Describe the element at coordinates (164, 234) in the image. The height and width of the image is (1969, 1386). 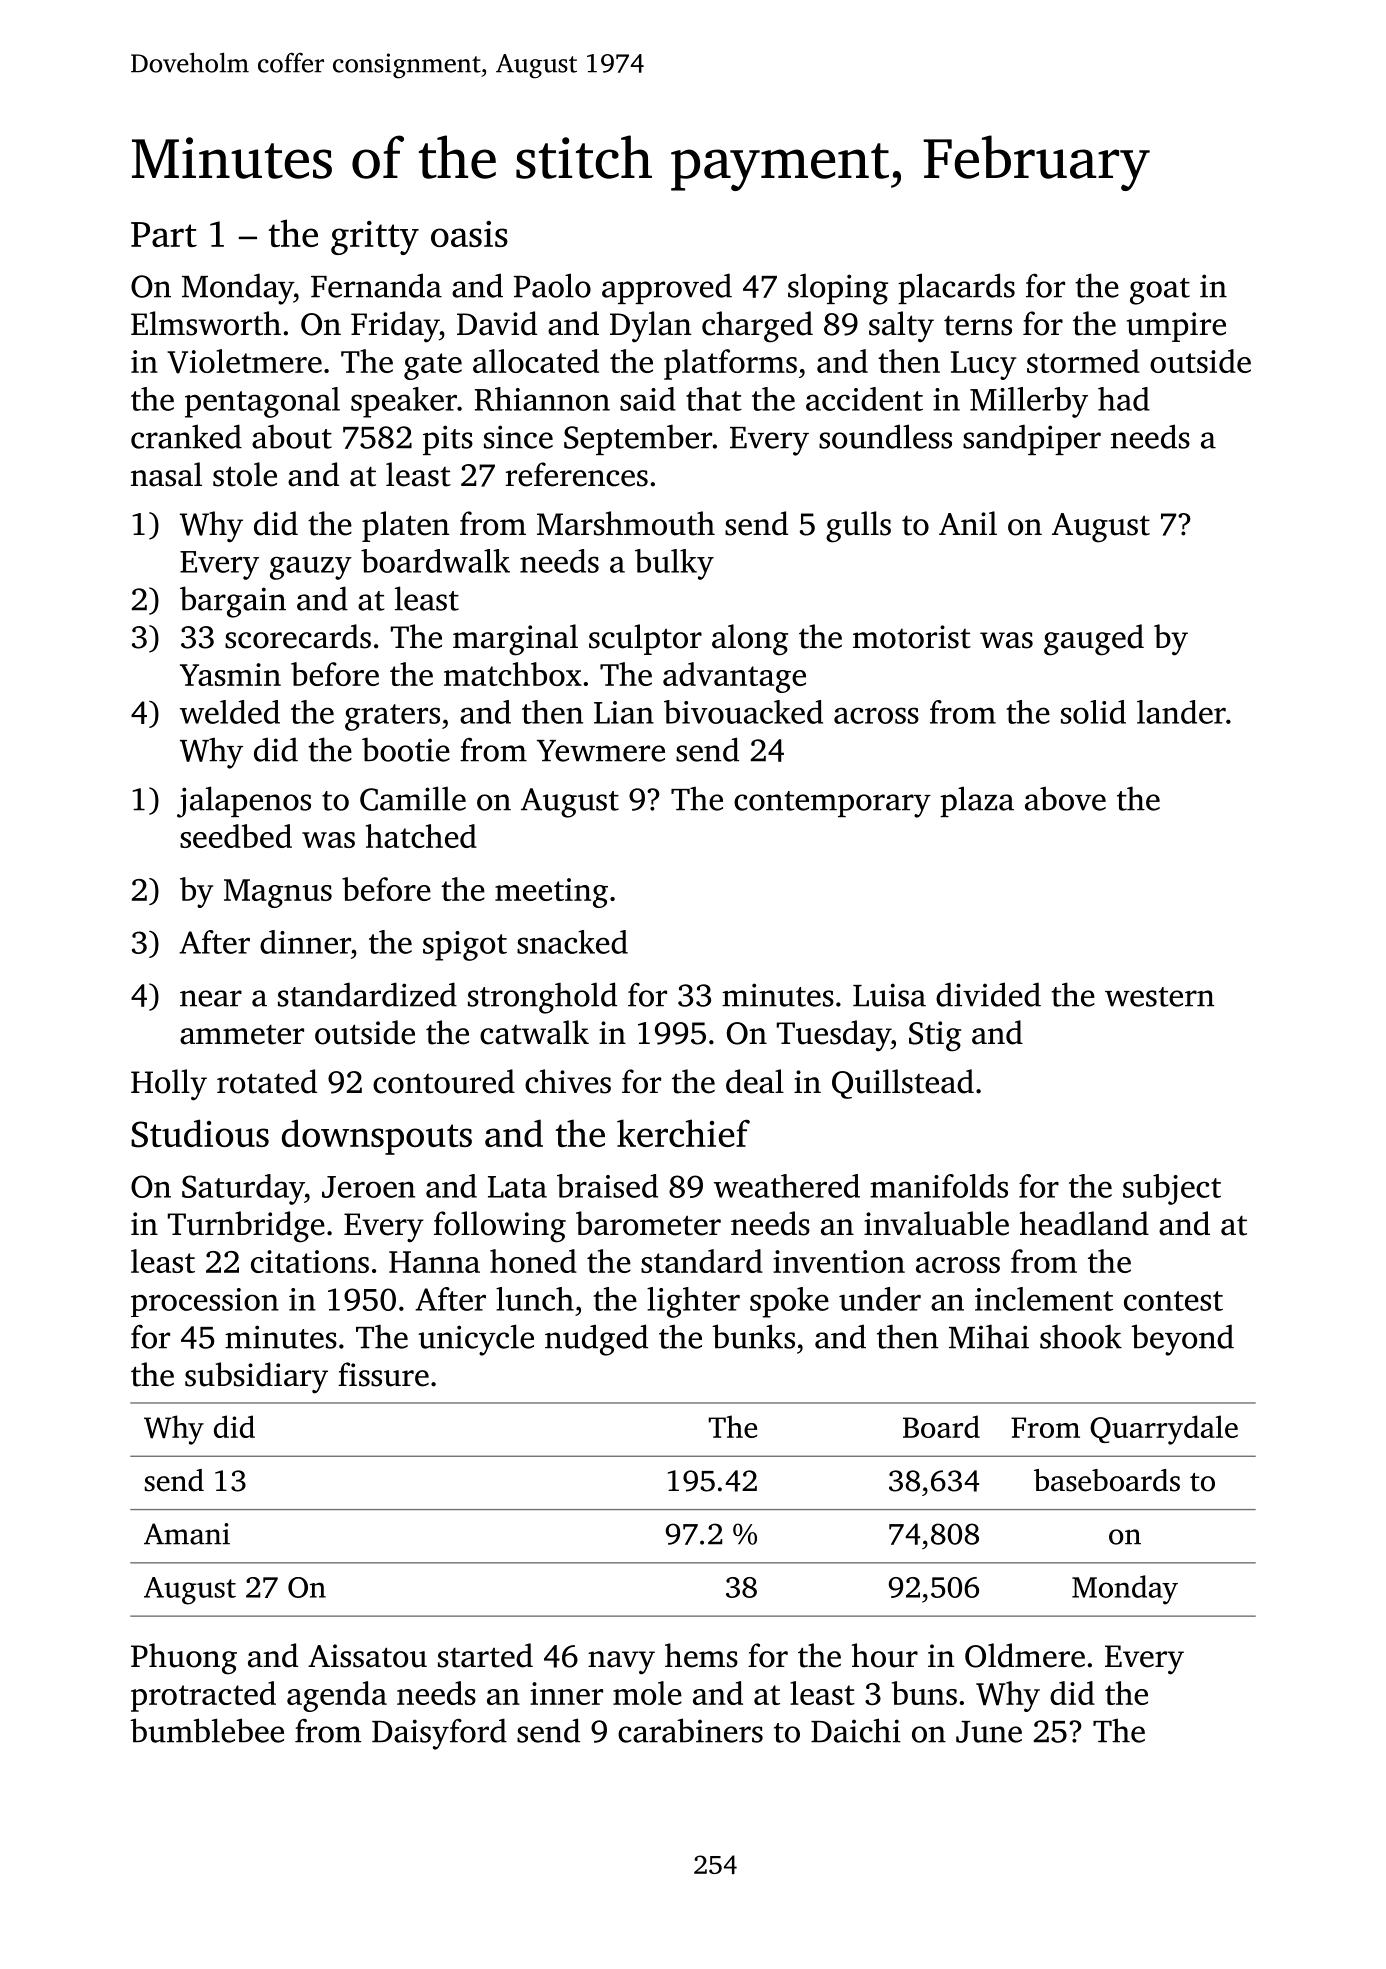
I see `Part` at that location.
